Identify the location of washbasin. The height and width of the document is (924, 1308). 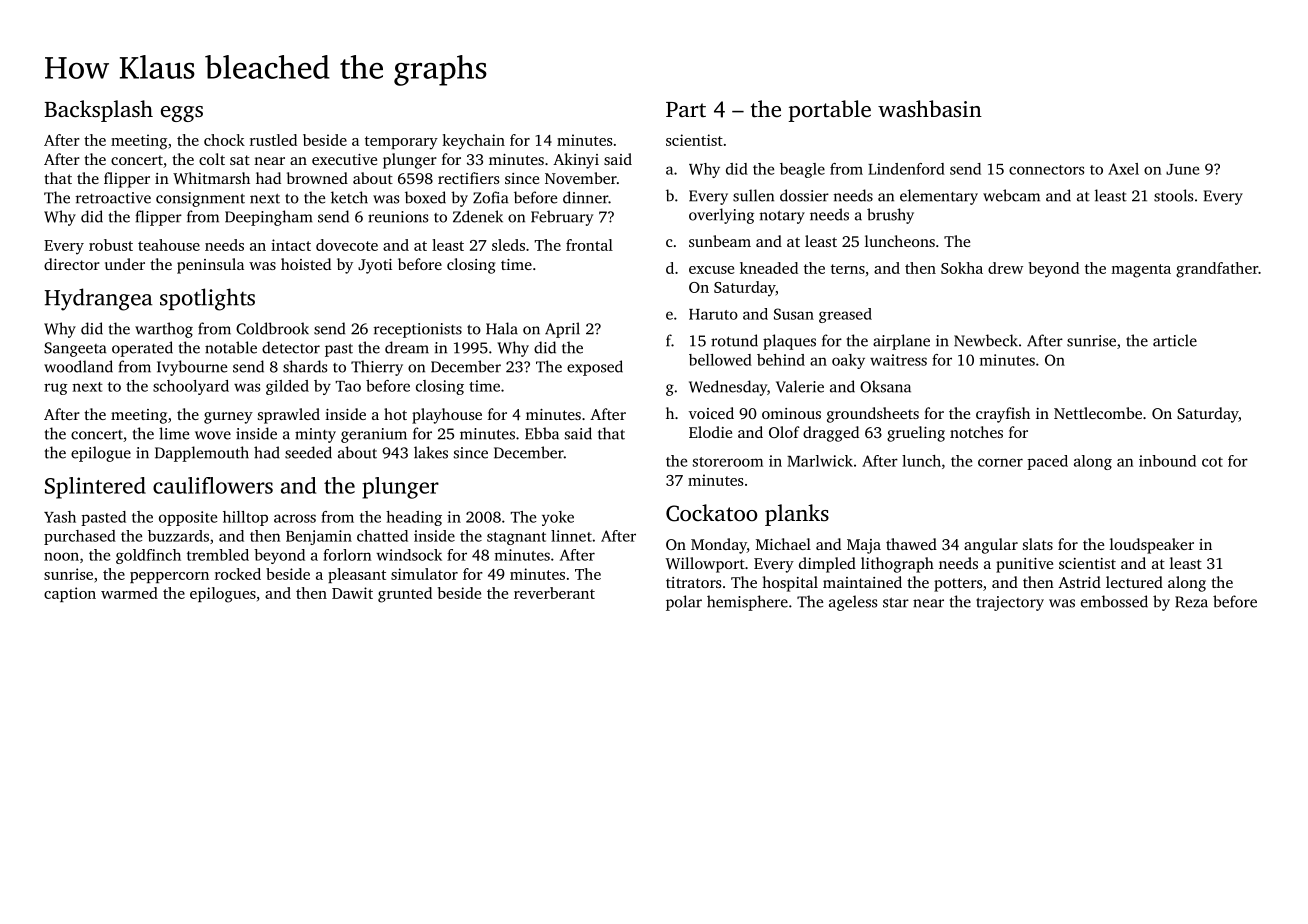
(930, 108).
